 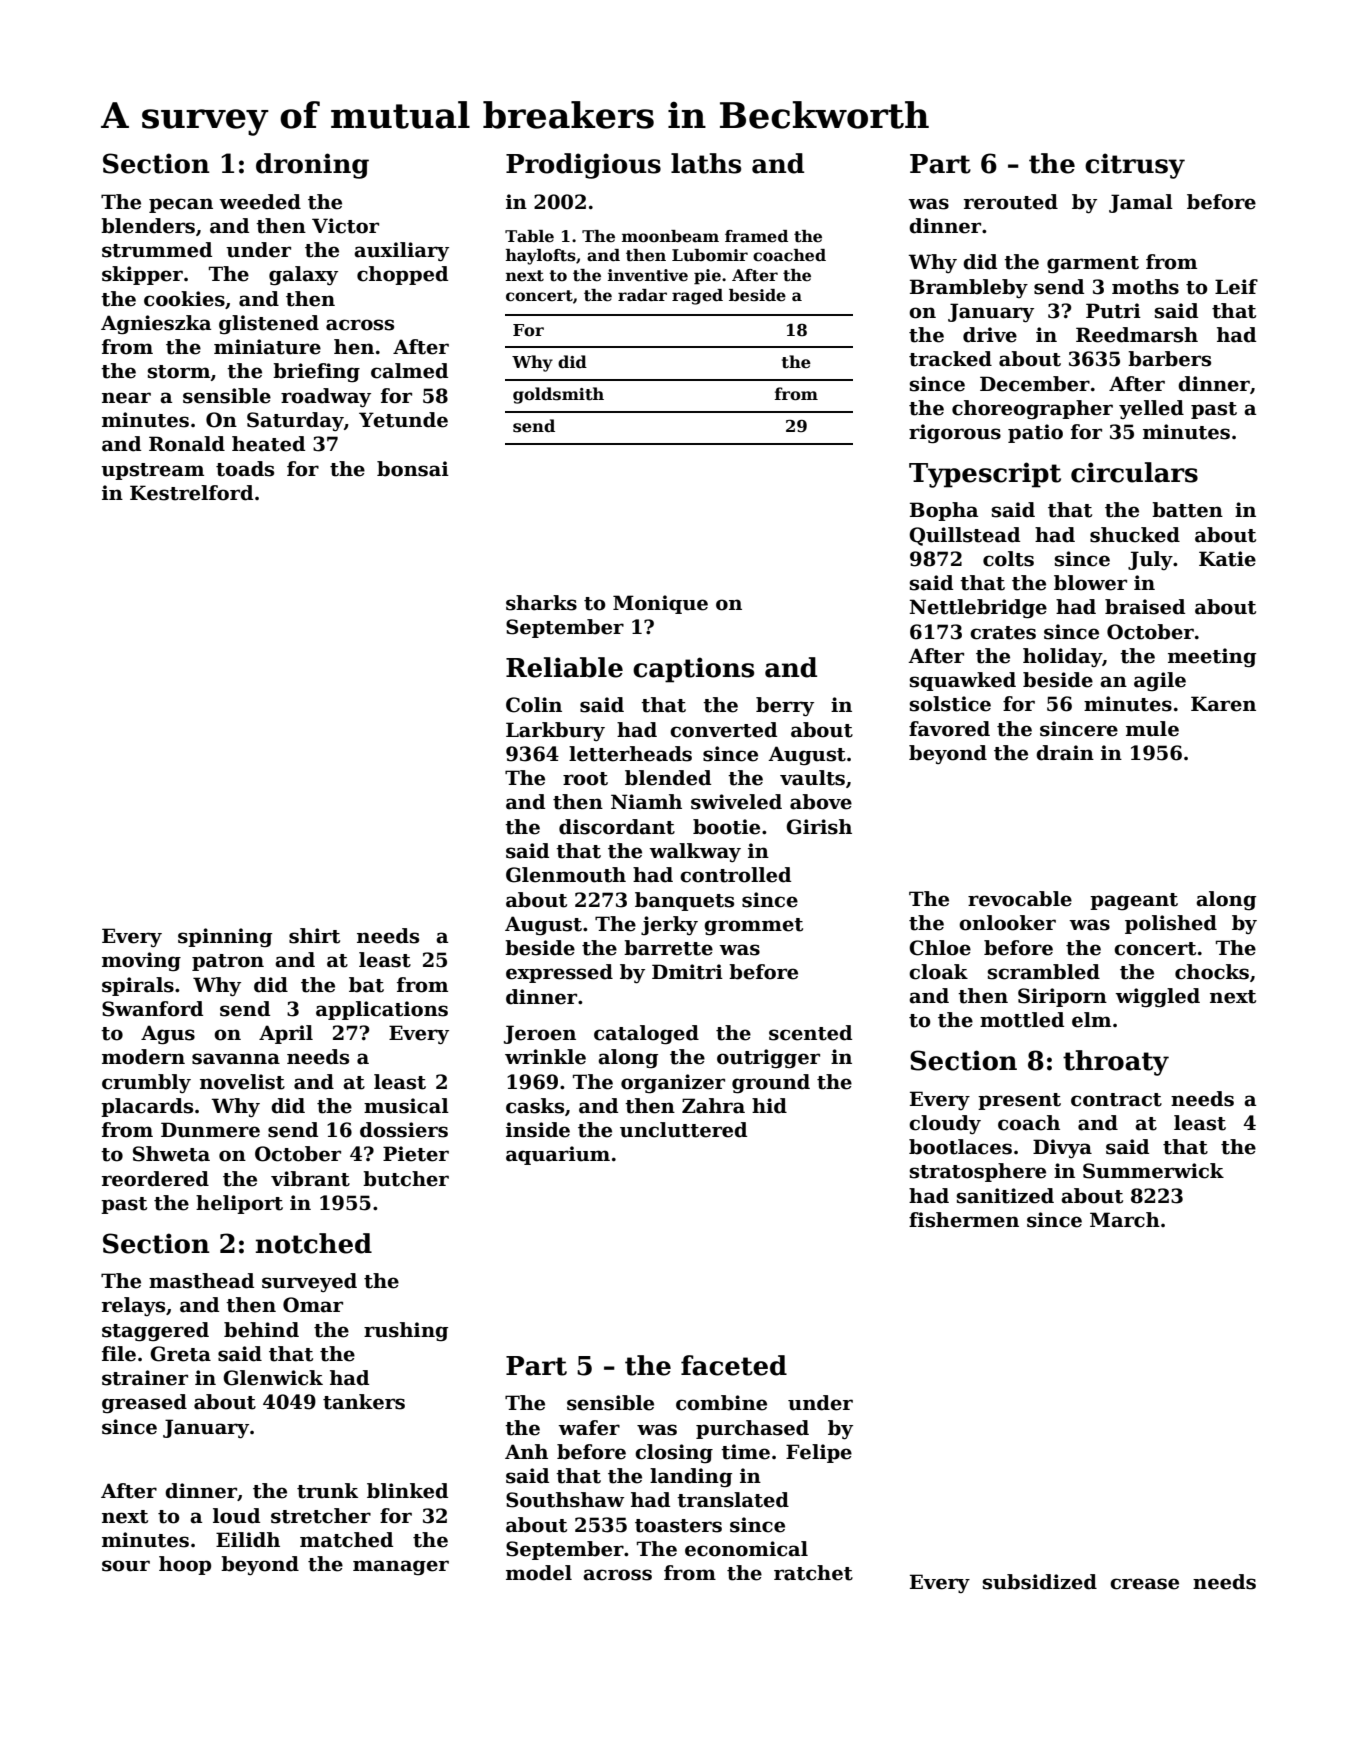 I want to click on braised, so click(x=1145, y=607).
